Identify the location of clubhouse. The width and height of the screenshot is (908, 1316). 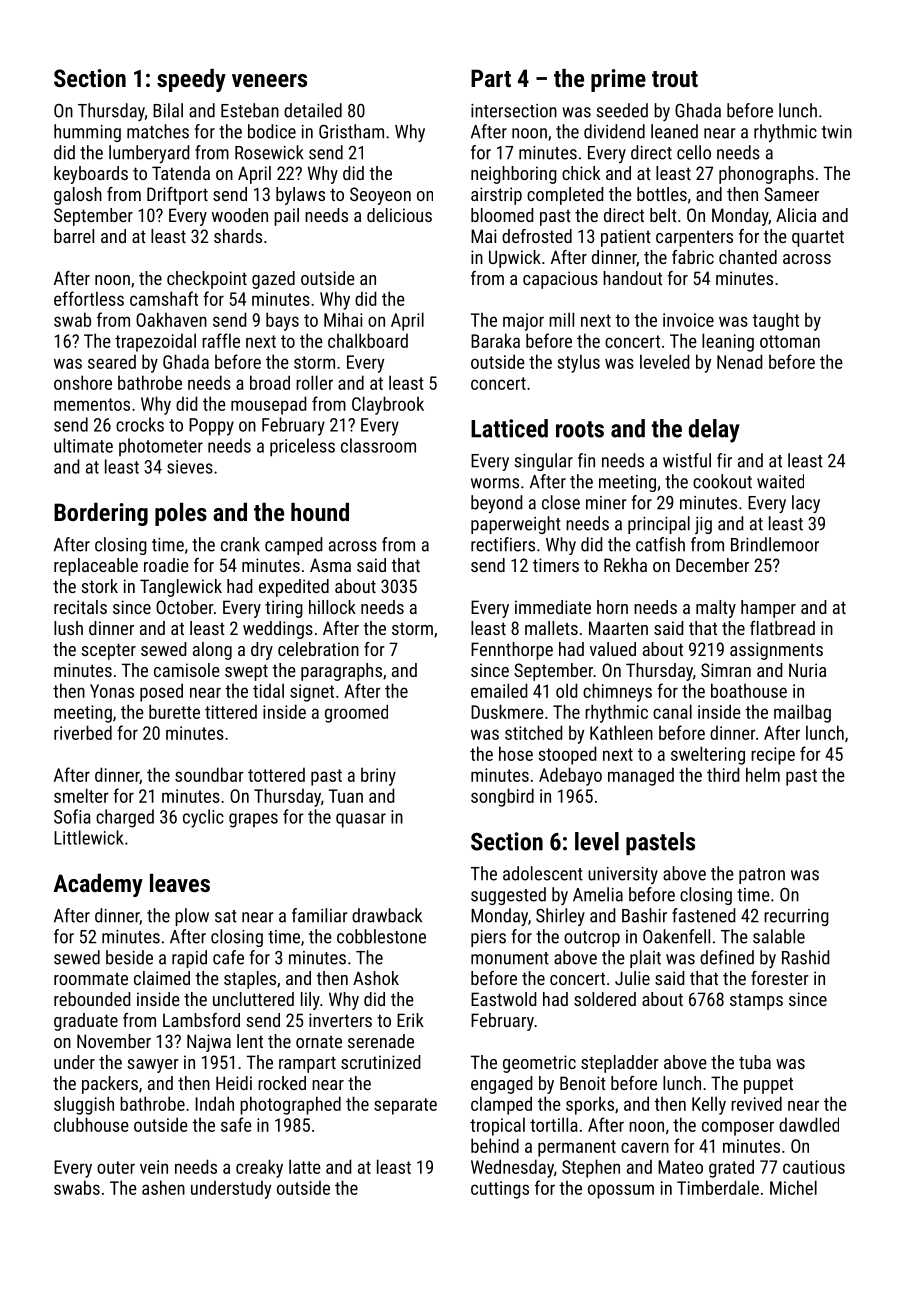
(91, 1124).
